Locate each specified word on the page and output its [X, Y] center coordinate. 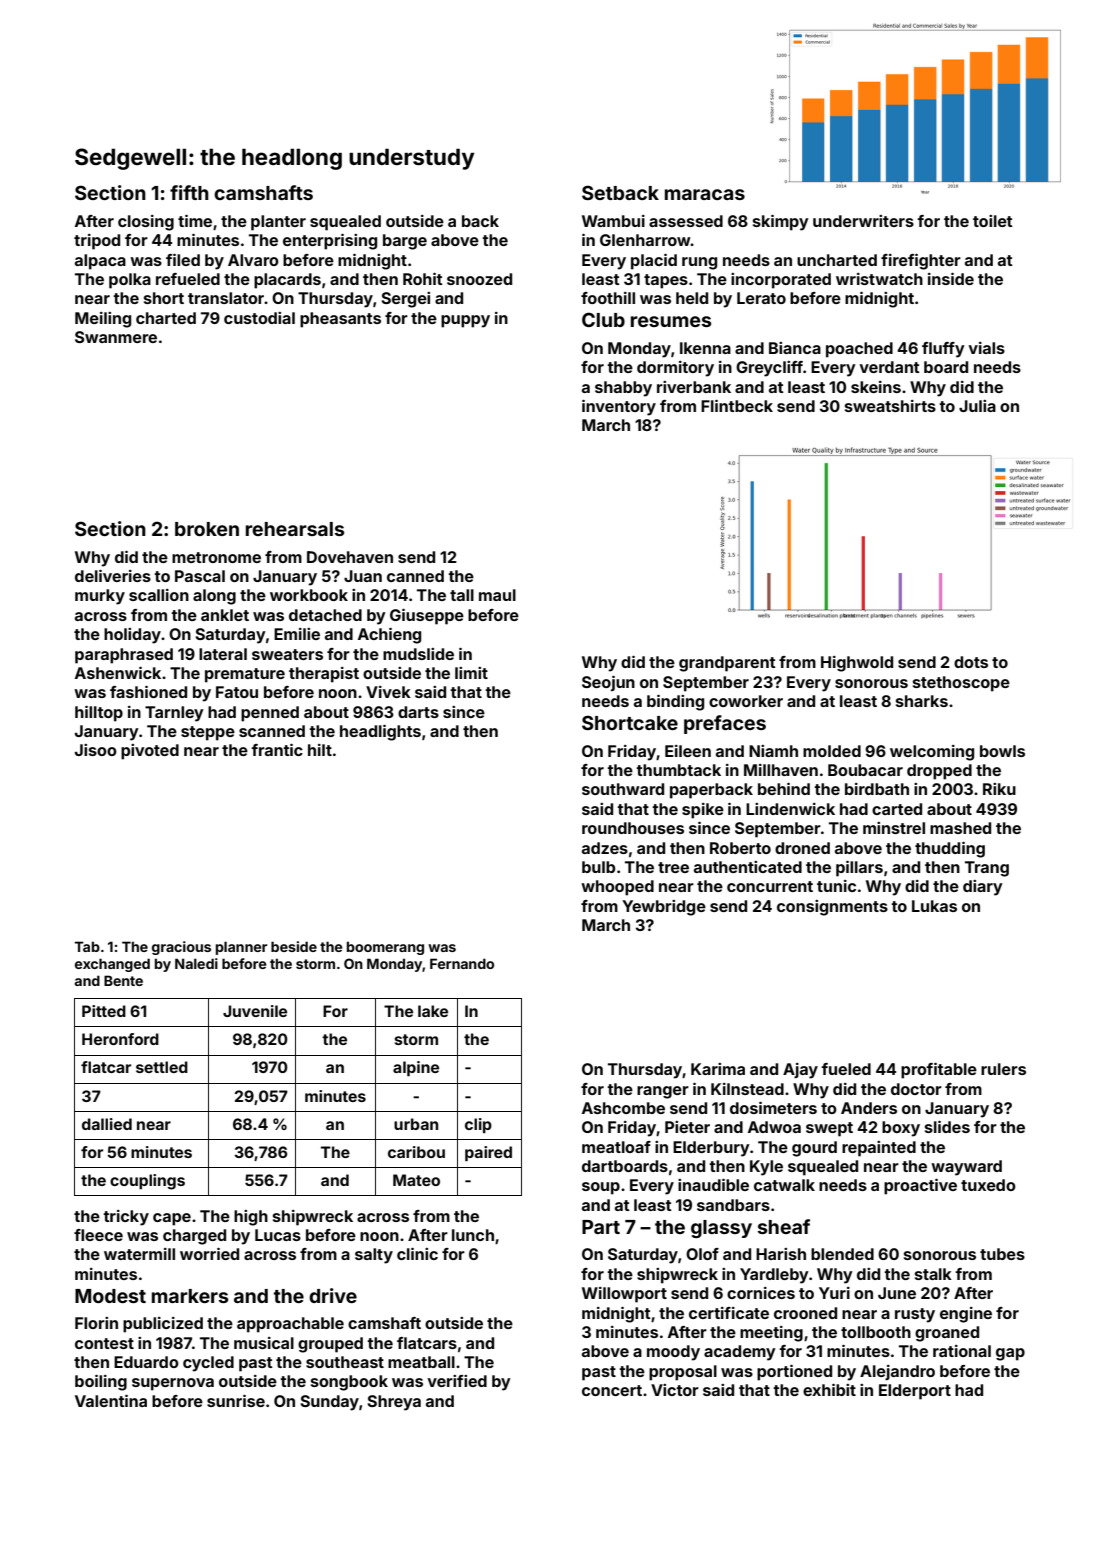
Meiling [103, 320]
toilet [993, 221]
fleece [98, 1235]
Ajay [800, 1071]
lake [433, 1011]
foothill [608, 298]
